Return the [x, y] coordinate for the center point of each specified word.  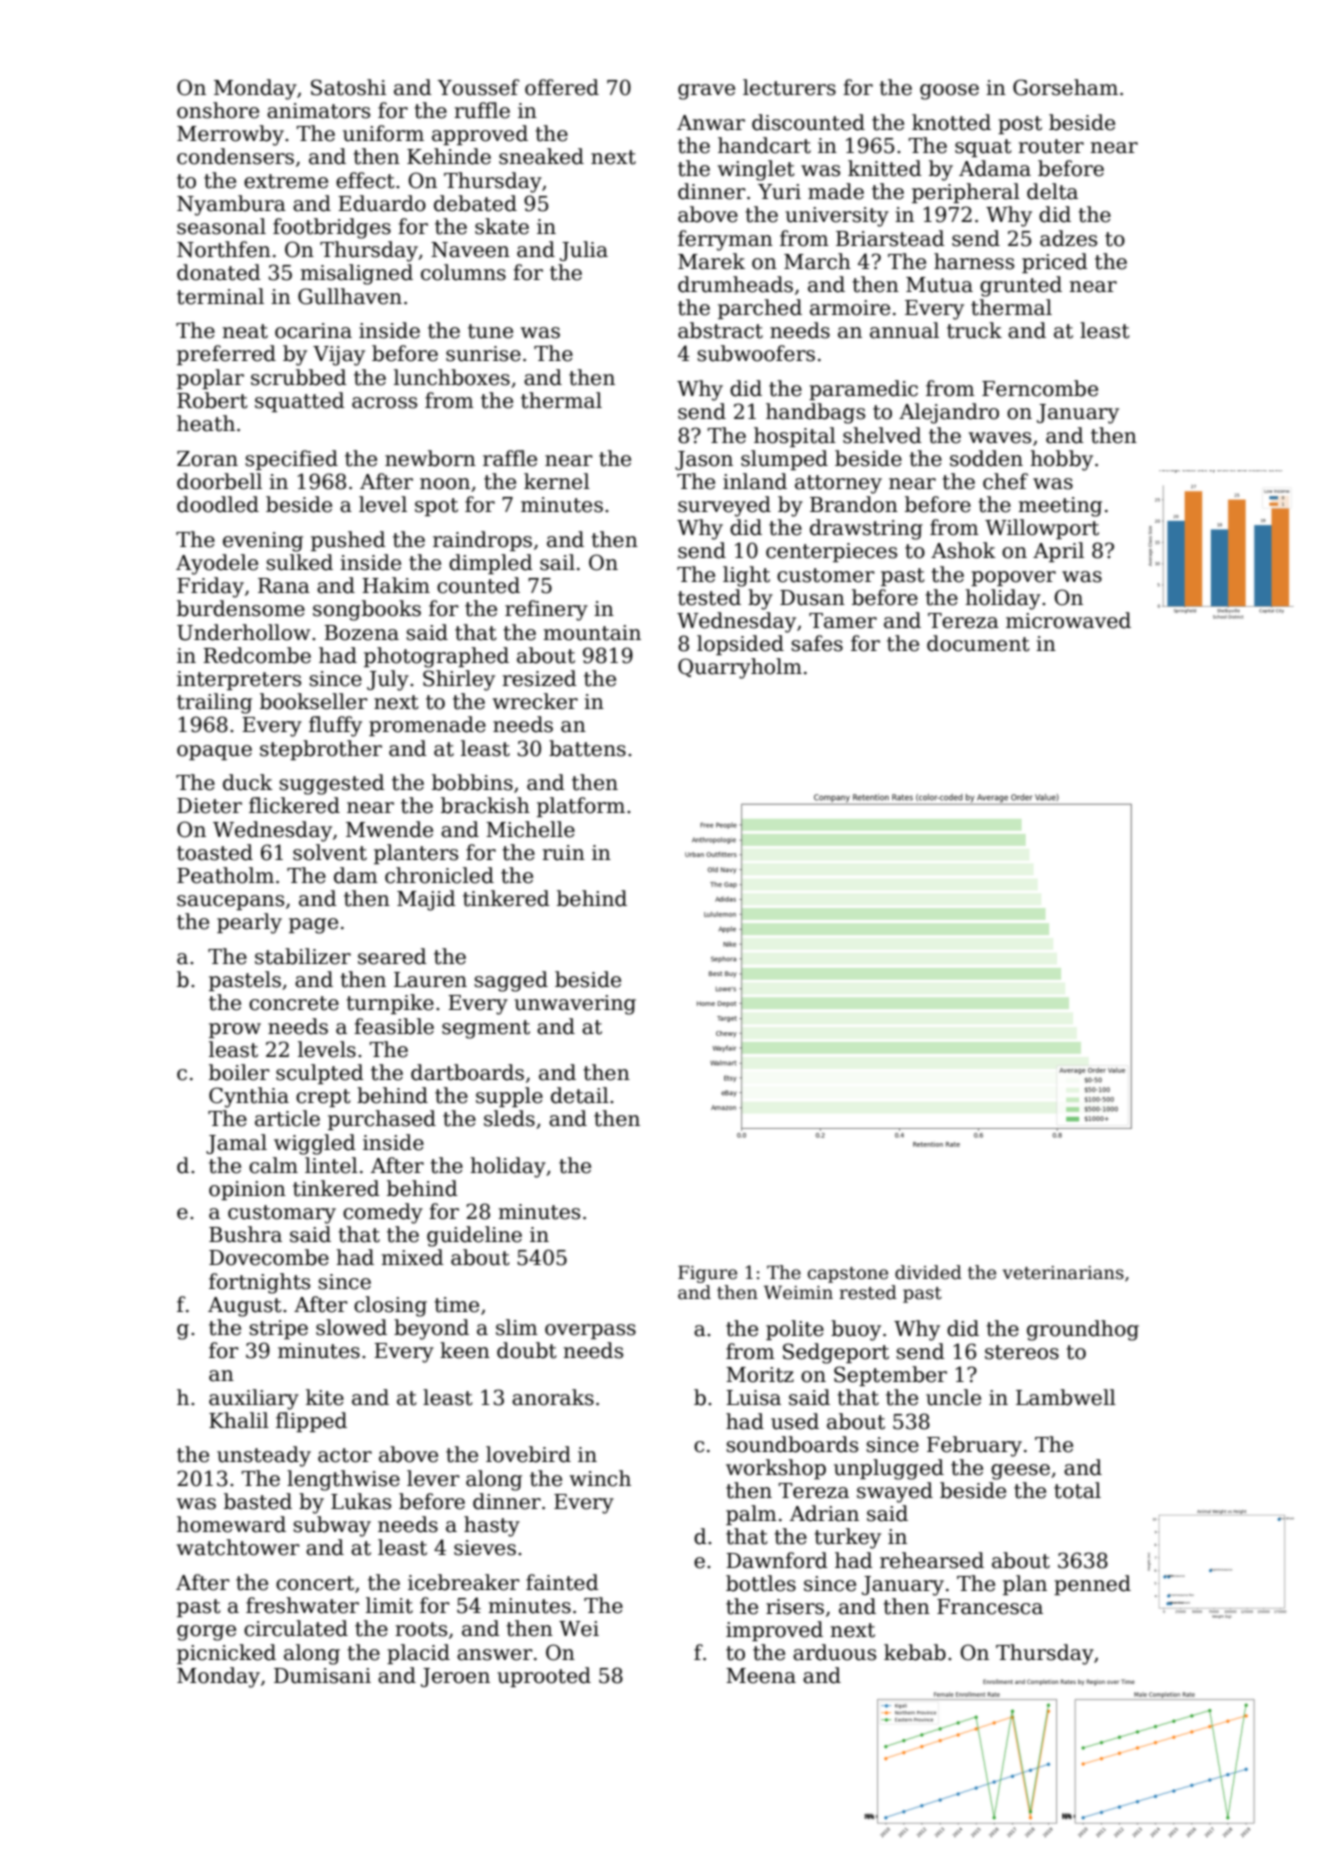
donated [219, 272]
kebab [915, 1652]
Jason [704, 460]
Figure [707, 1274]
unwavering [575, 1005]
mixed [413, 1257]
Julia [584, 251]
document [978, 643]
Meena [761, 1676]
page [313, 926]
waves [1000, 438]
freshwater [302, 1605]
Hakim [396, 585]
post [1020, 125]
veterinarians [1063, 1273]
